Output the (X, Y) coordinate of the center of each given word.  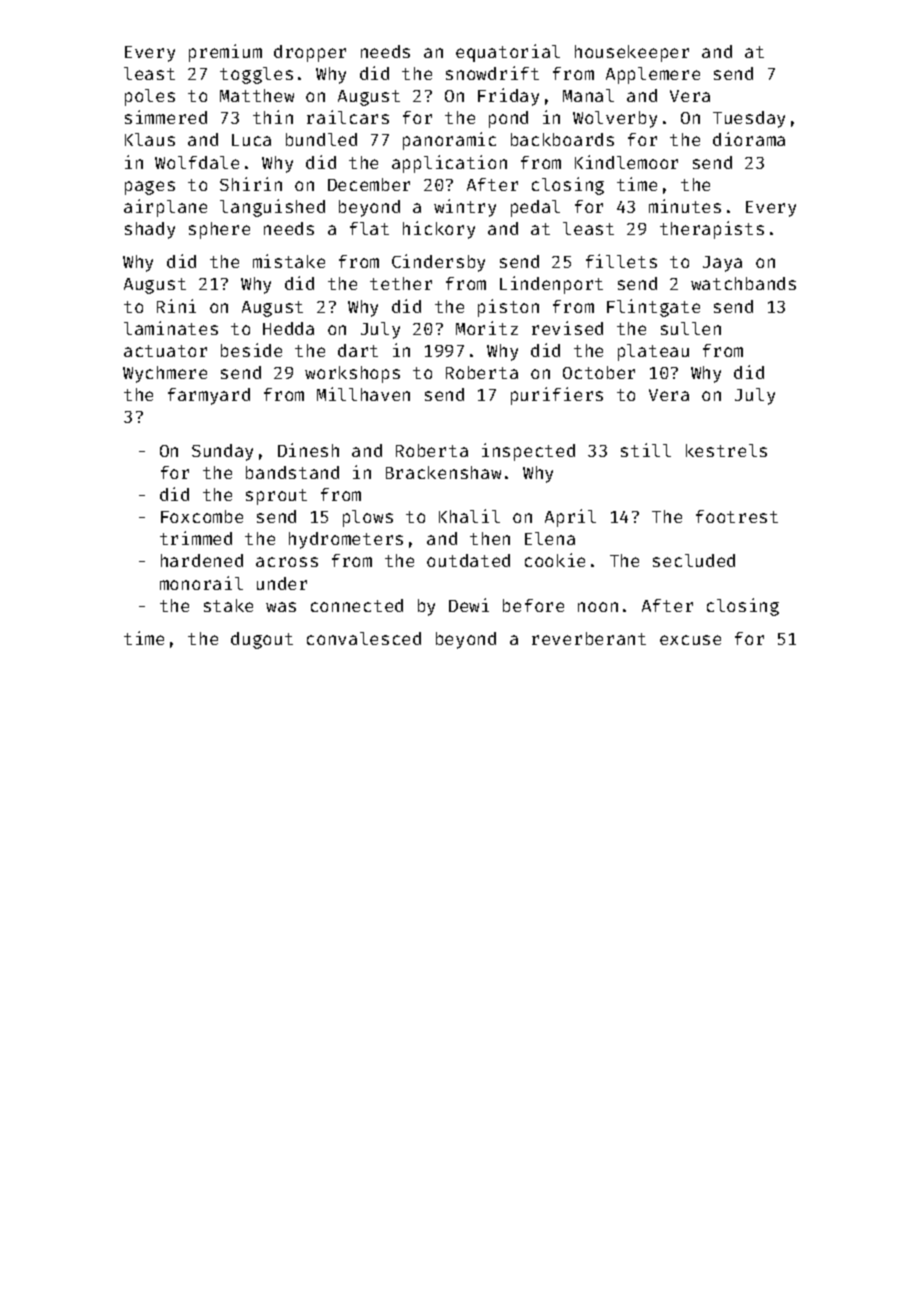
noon (598, 607)
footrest (737, 516)
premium (225, 53)
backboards (562, 139)
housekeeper (632, 53)
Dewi (469, 605)
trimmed (196, 538)
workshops (352, 374)
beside (251, 350)
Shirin (251, 184)
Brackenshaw (443, 472)
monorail (201, 583)
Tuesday (749, 119)
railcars (348, 117)
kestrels (726, 450)
